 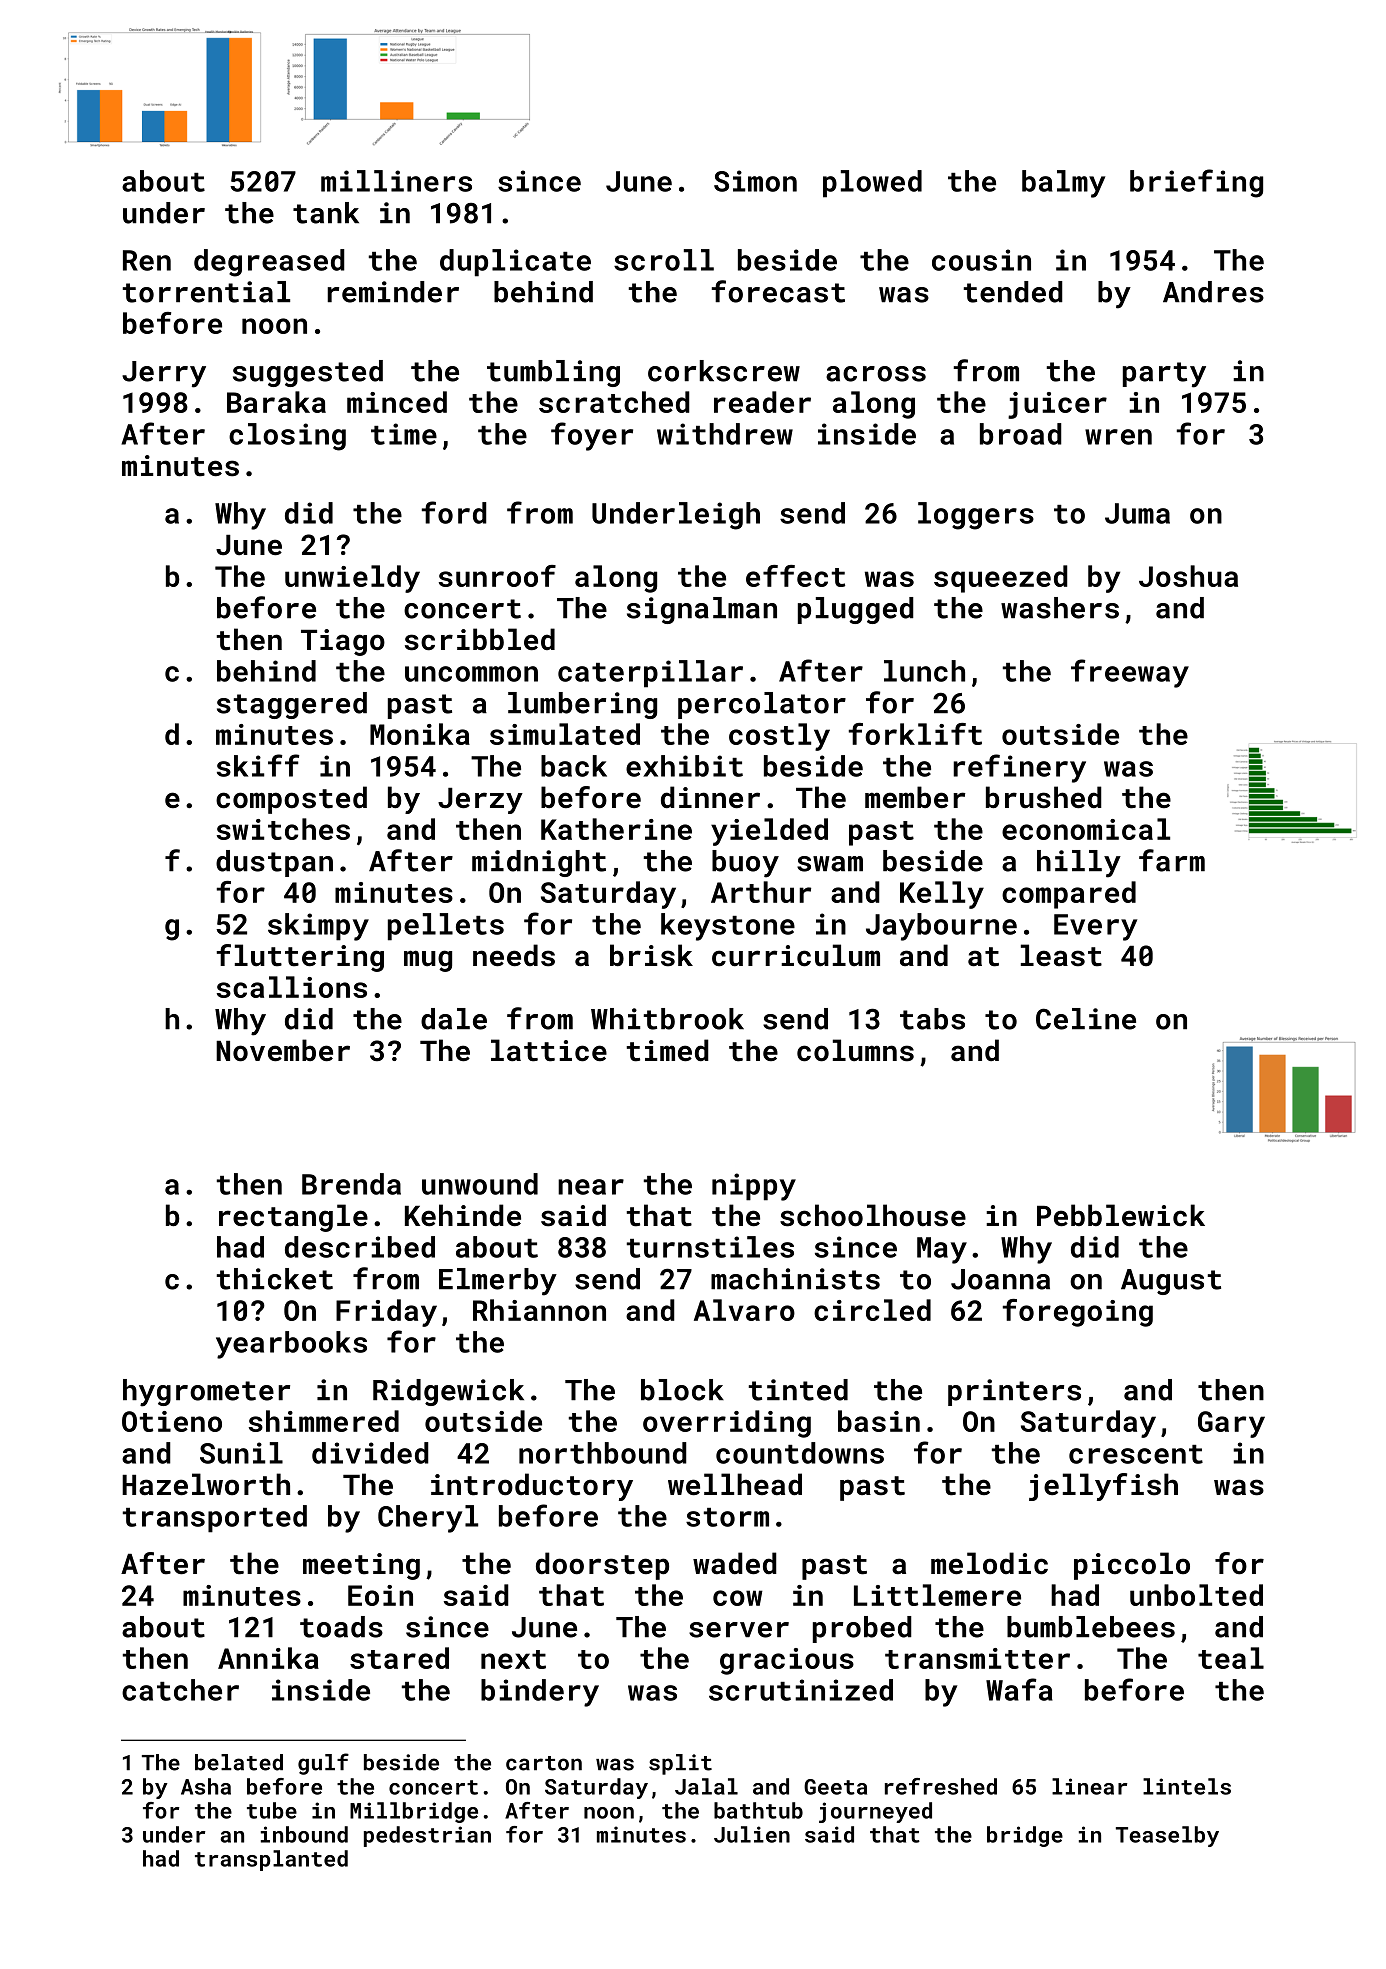 What do you see at coordinates (798, 1390) in the screenshot?
I see `tinted` at bounding box center [798, 1390].
